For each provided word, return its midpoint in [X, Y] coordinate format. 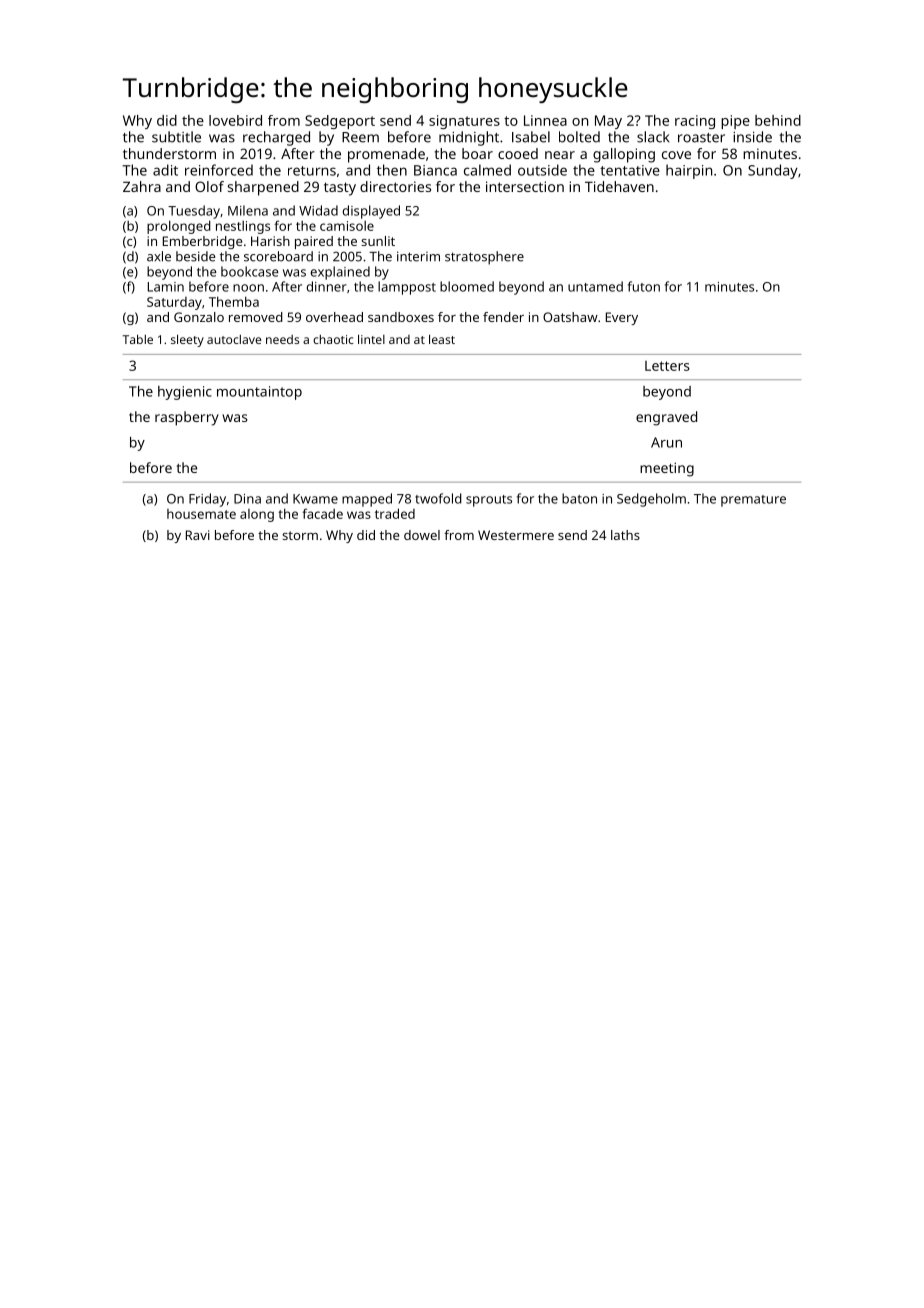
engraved [666, 418]
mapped [367, 500]
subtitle [176, 137]
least [442, 339]
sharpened [263, 188]
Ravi [198, 535]
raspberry [187, 418]
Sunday [773, 171]
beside [195, 256]
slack [653, 137]
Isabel [531, 137]
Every [622, 318]
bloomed [467, 286]
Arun [666, 442]
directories [395, 186]
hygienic [185, 393]
